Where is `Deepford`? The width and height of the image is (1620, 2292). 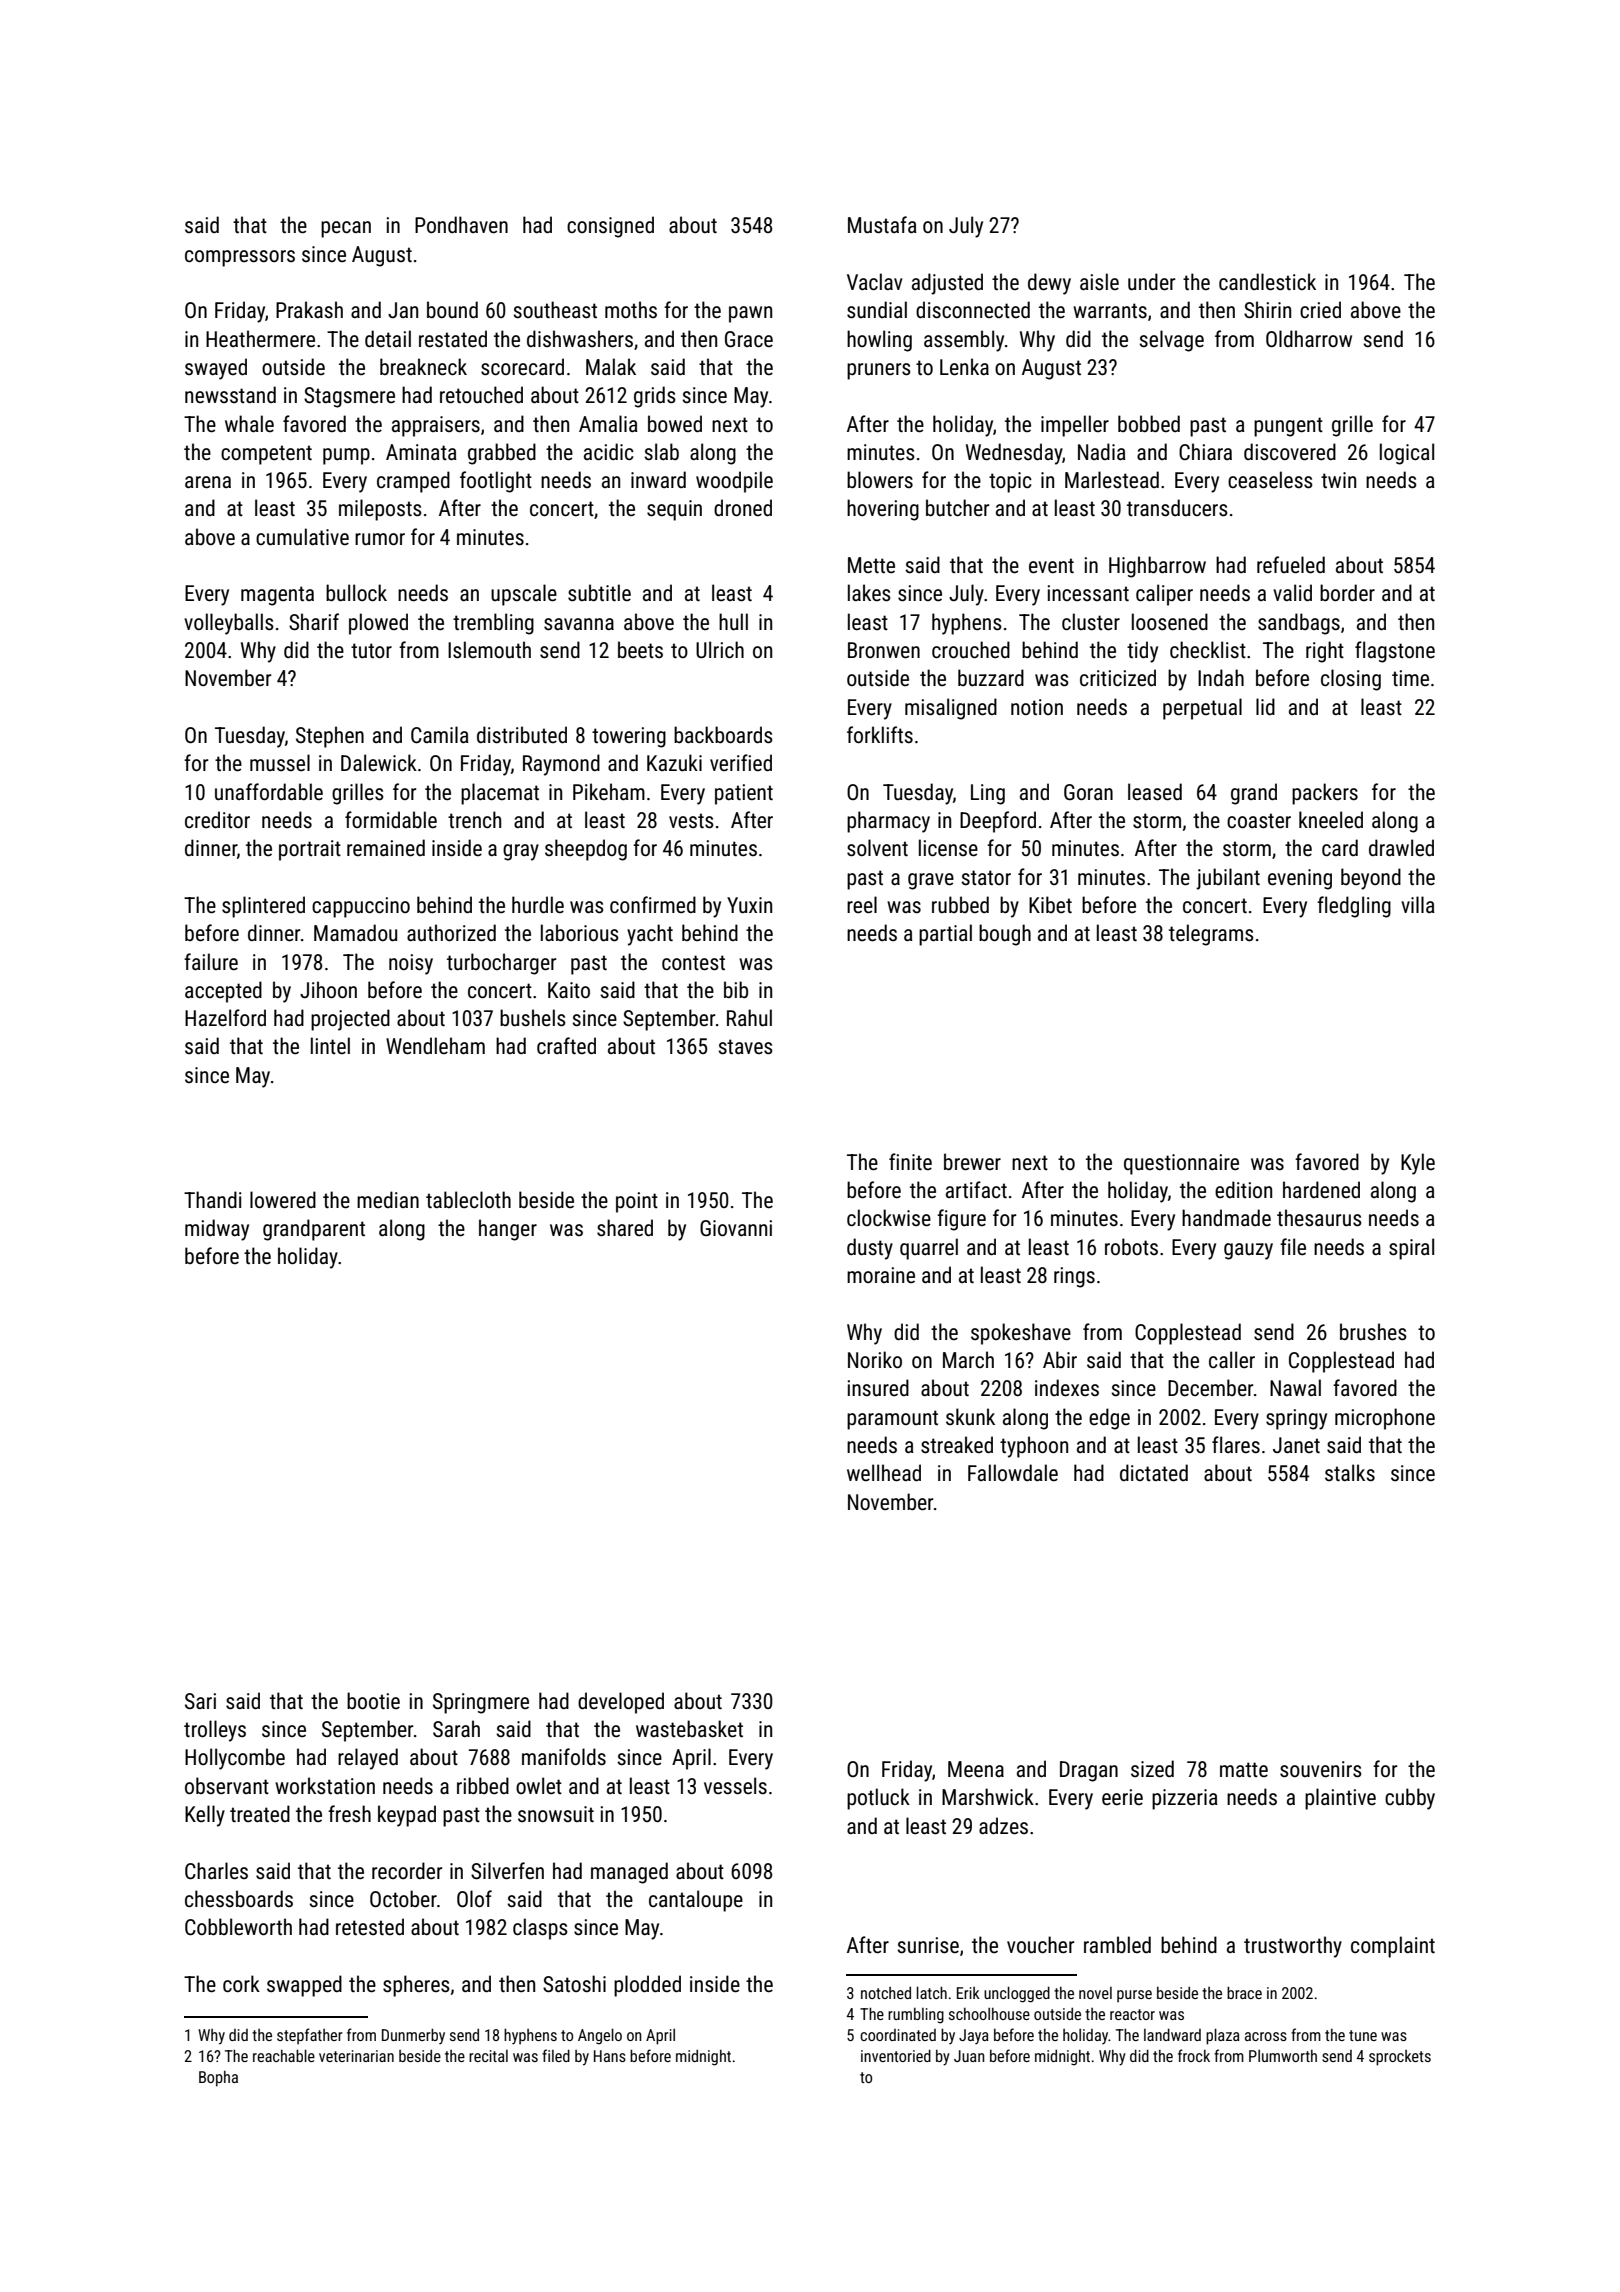 Deepford is located at coordinates (998, 822).
